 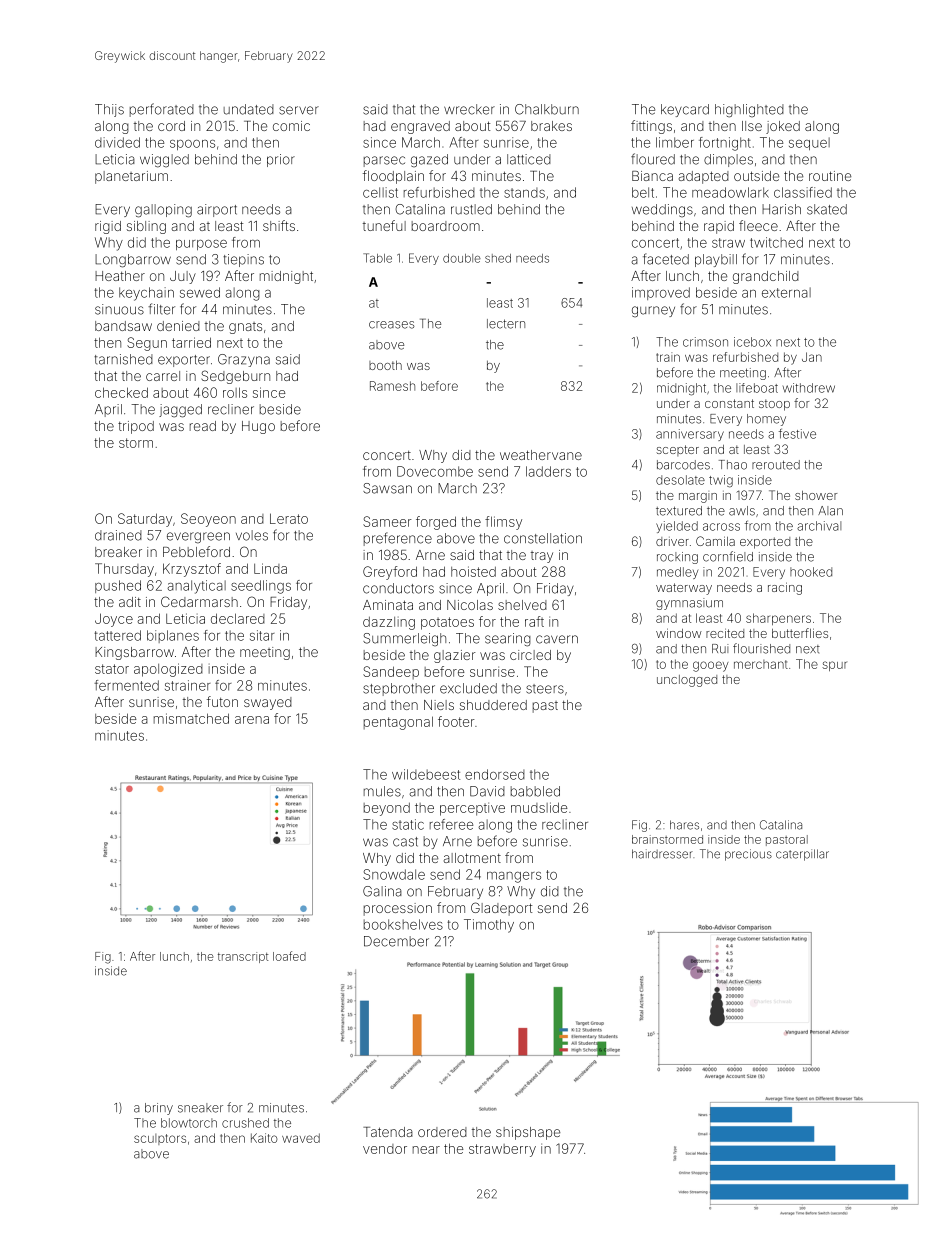 I want to click on swayed, so click(x=268, y=703).
